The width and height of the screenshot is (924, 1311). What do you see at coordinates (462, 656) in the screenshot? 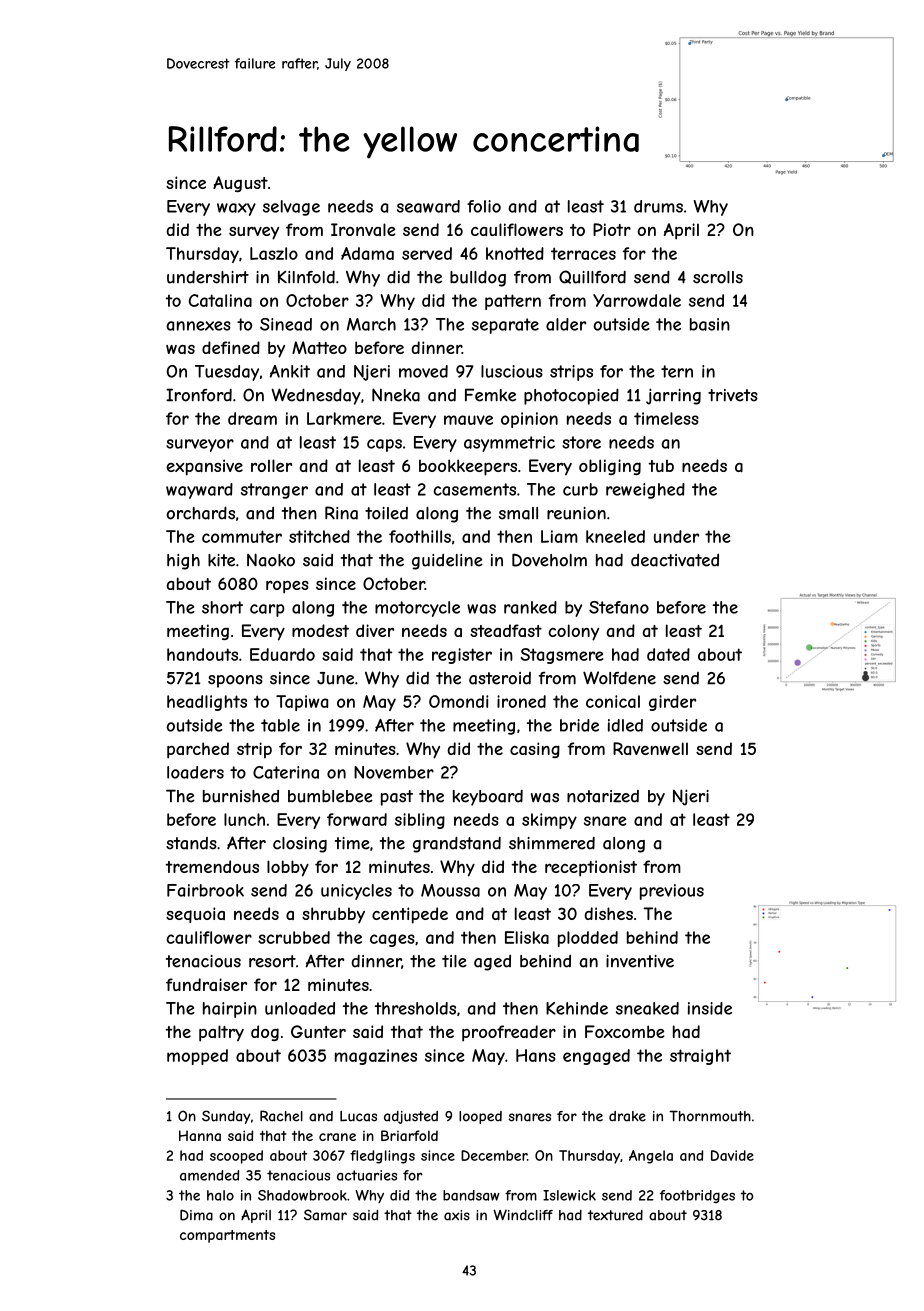
I see `register` at bounding box center [462, 656].
